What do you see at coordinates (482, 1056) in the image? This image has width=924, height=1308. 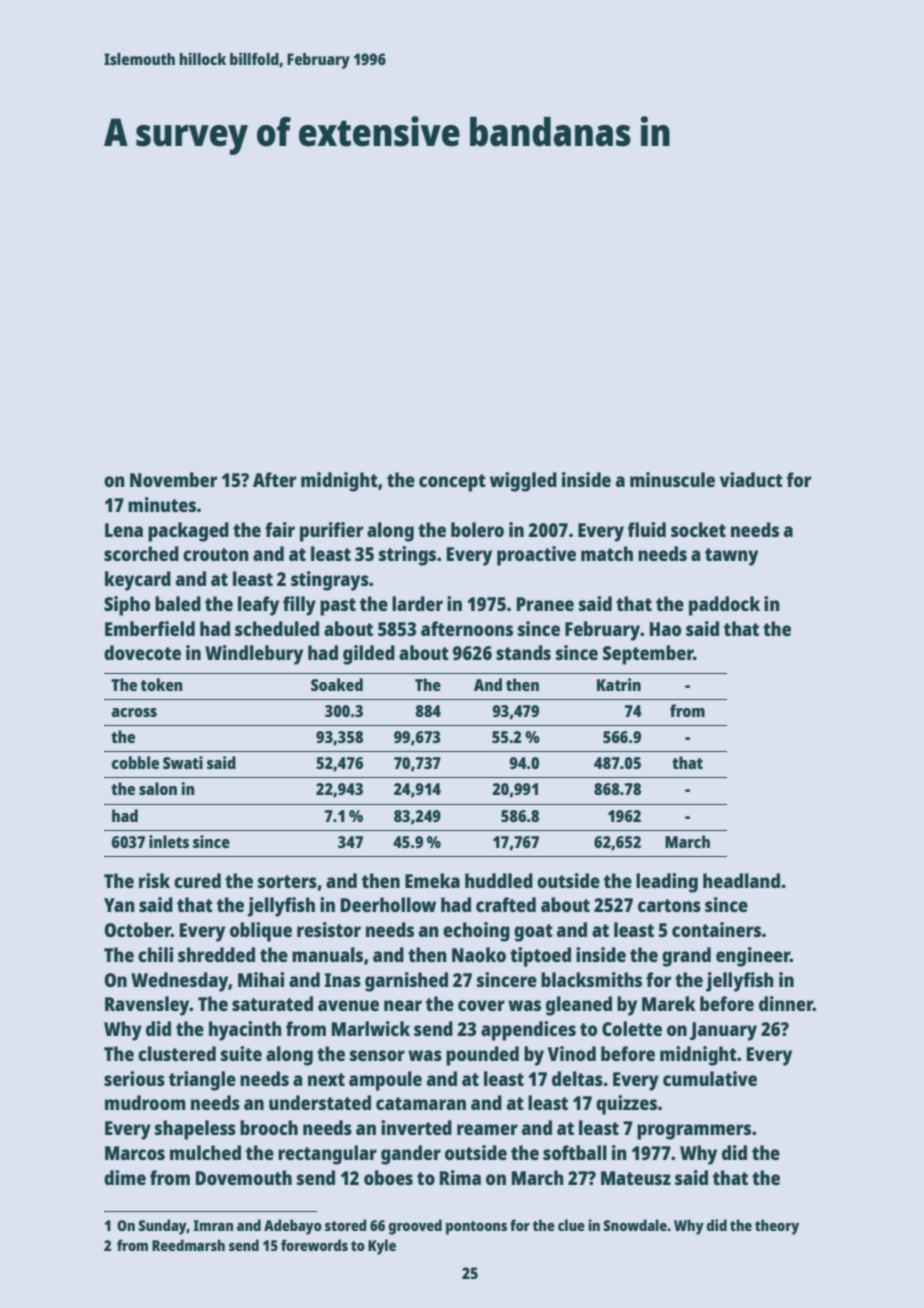 I see `pounded` at bounding box center [482, 1056].
